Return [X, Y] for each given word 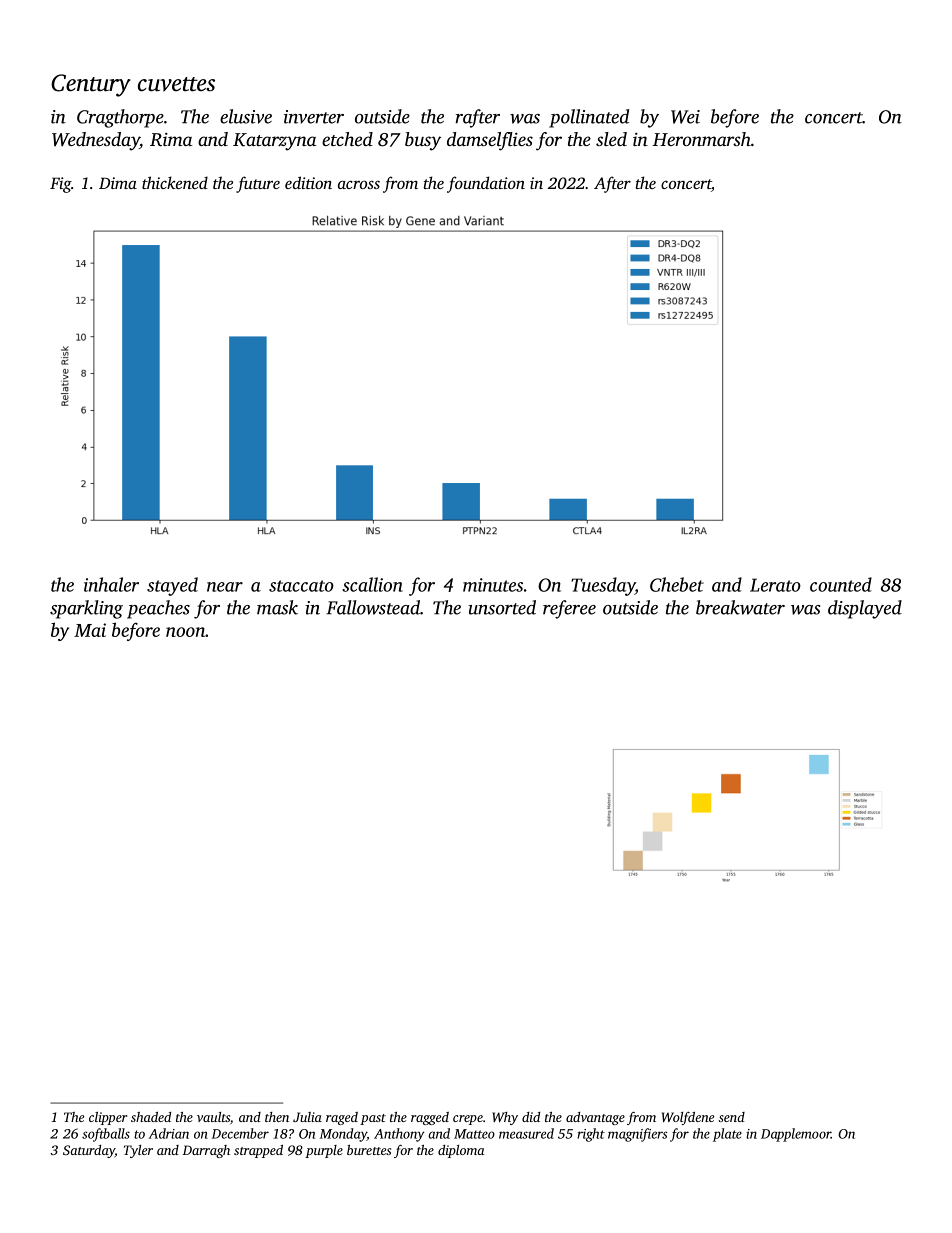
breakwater [740, 607]
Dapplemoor [796, 1135]
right [591, 1135]
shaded [151, 1117]
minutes [493, 585]
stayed [172, 586]
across [359, 184]
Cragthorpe [120, 118]
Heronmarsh [702, 139]
